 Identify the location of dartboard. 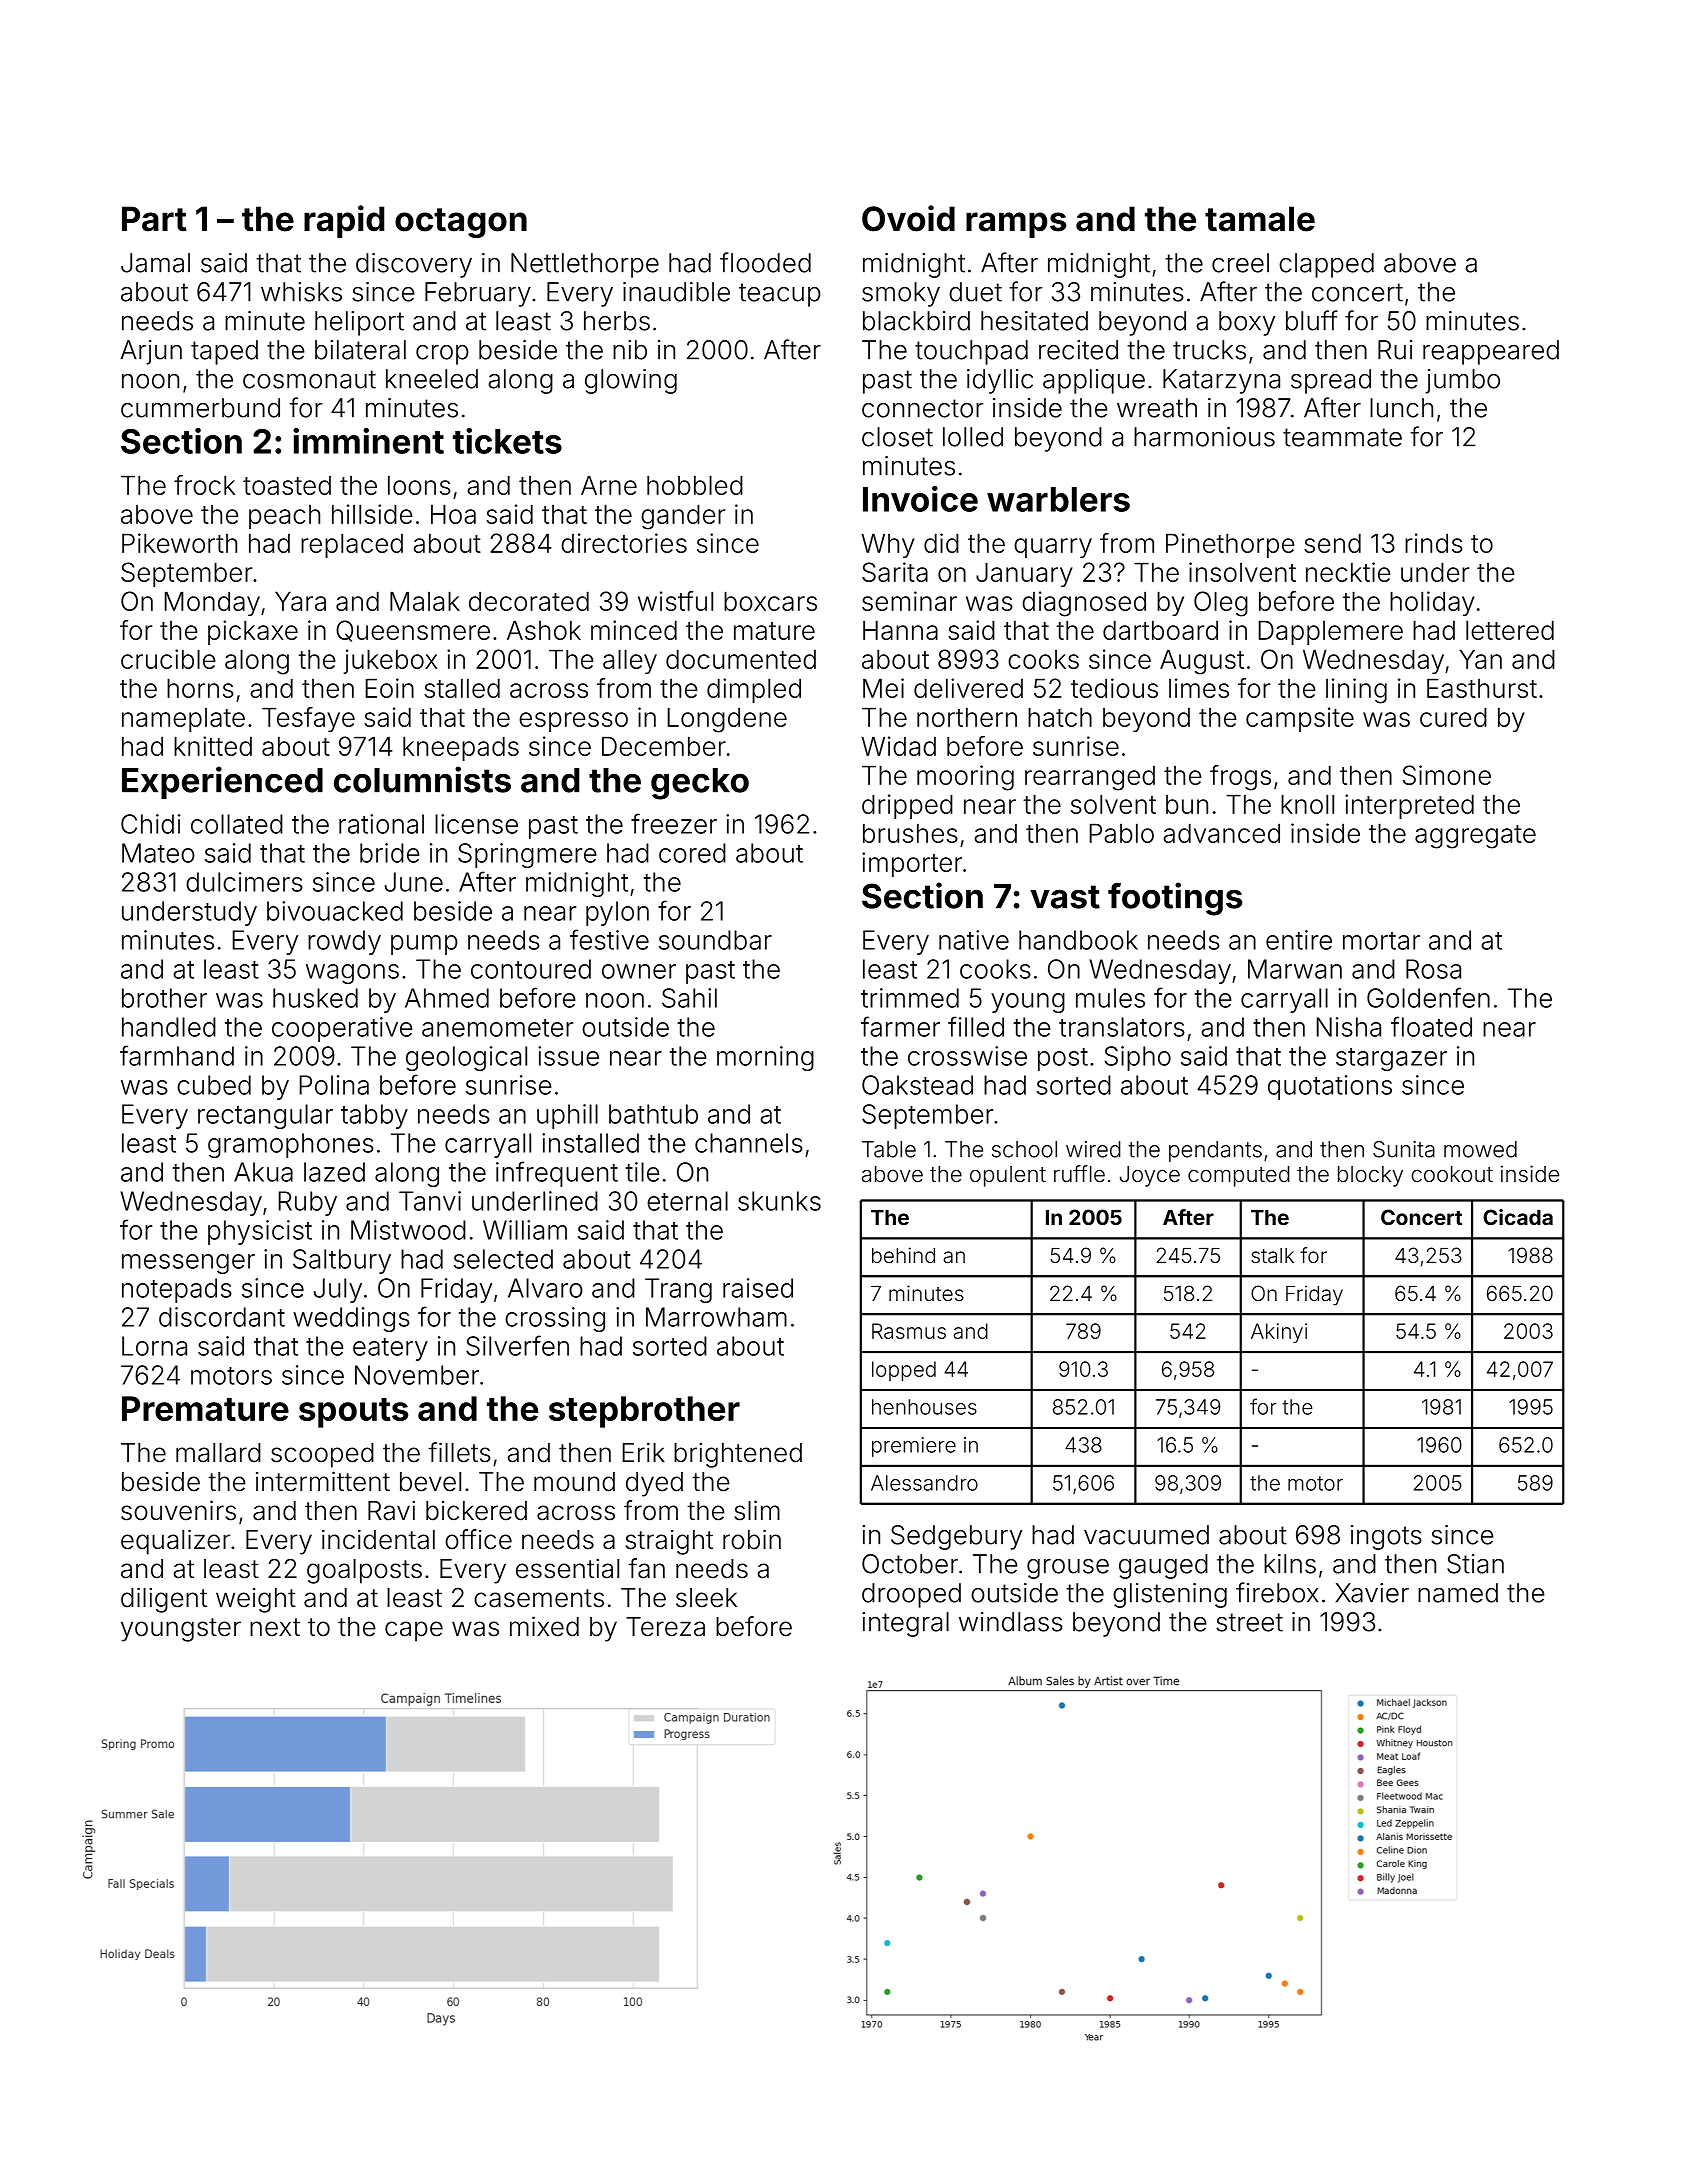
(1160, 630).
